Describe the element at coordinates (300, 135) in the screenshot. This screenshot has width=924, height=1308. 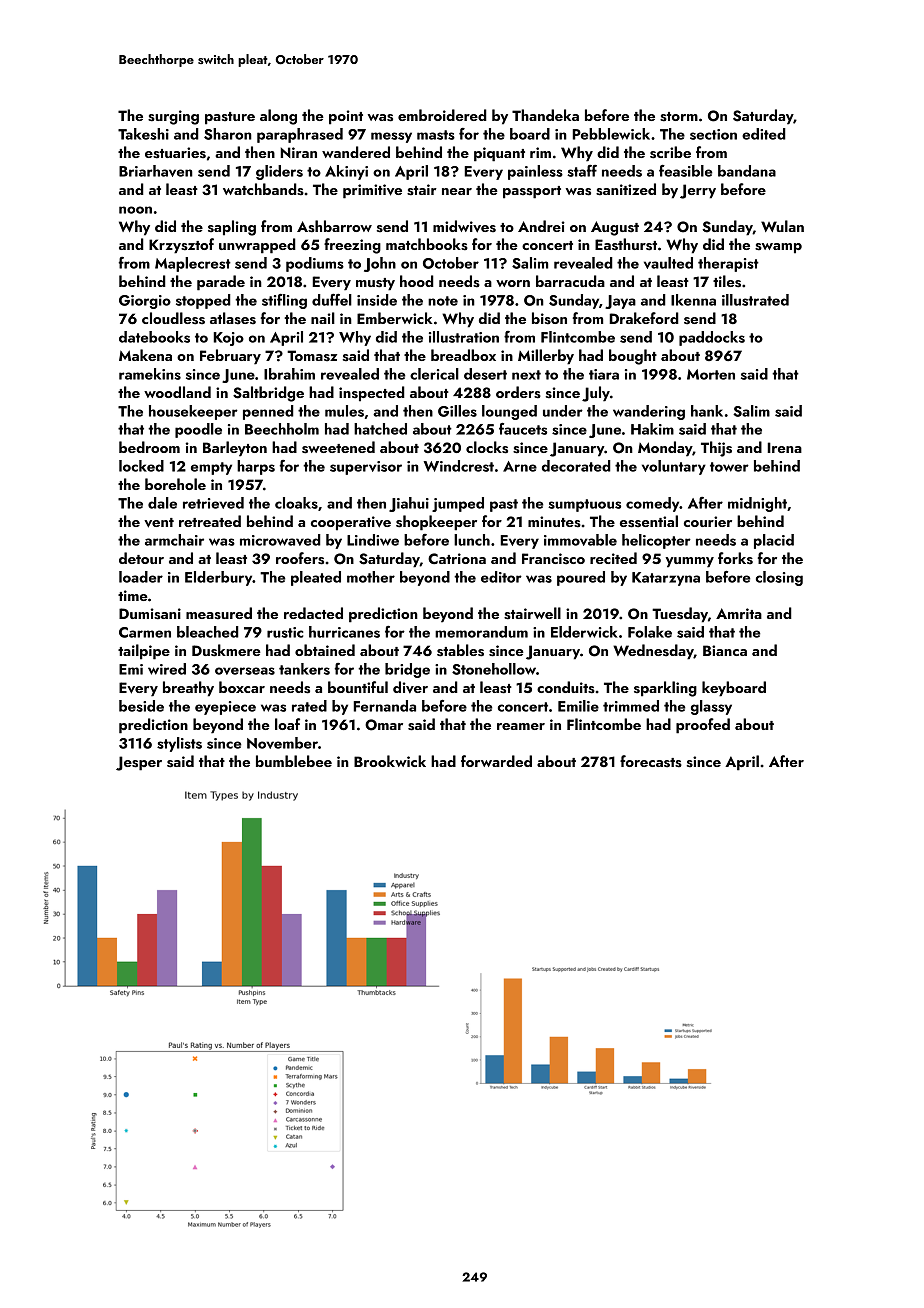
I see `paraphrased` at that location.
